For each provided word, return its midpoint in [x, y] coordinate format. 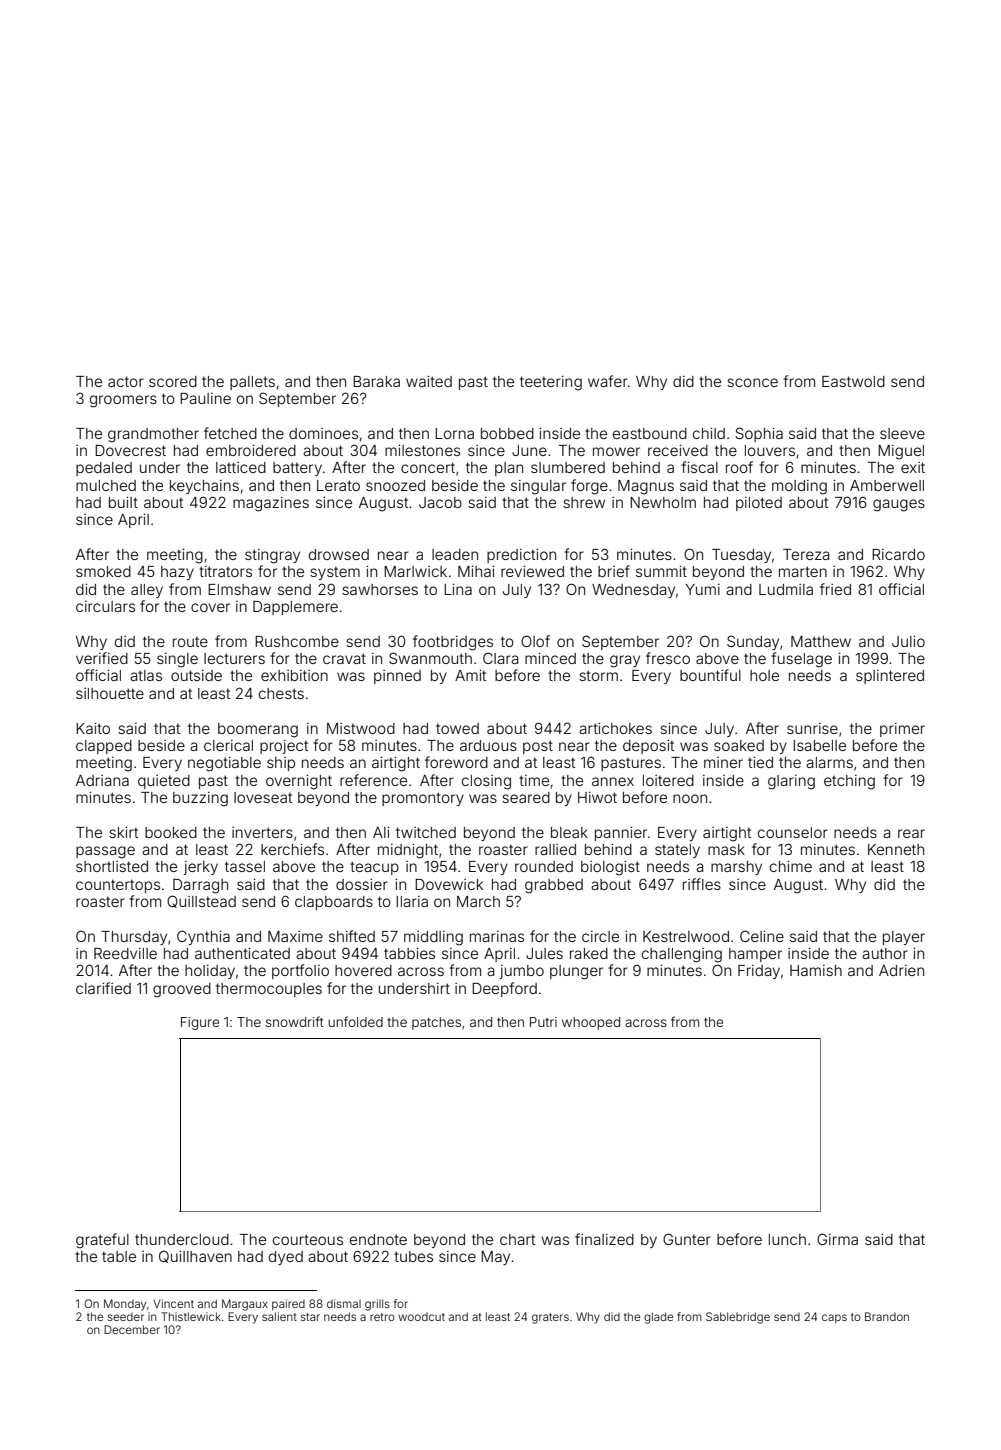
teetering [551, 383]
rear [911, 833]
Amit [470, 675]
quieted [164, 782]
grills [377, 1305]
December [132, 1329]
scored [173, 381]
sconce [752, 382]
